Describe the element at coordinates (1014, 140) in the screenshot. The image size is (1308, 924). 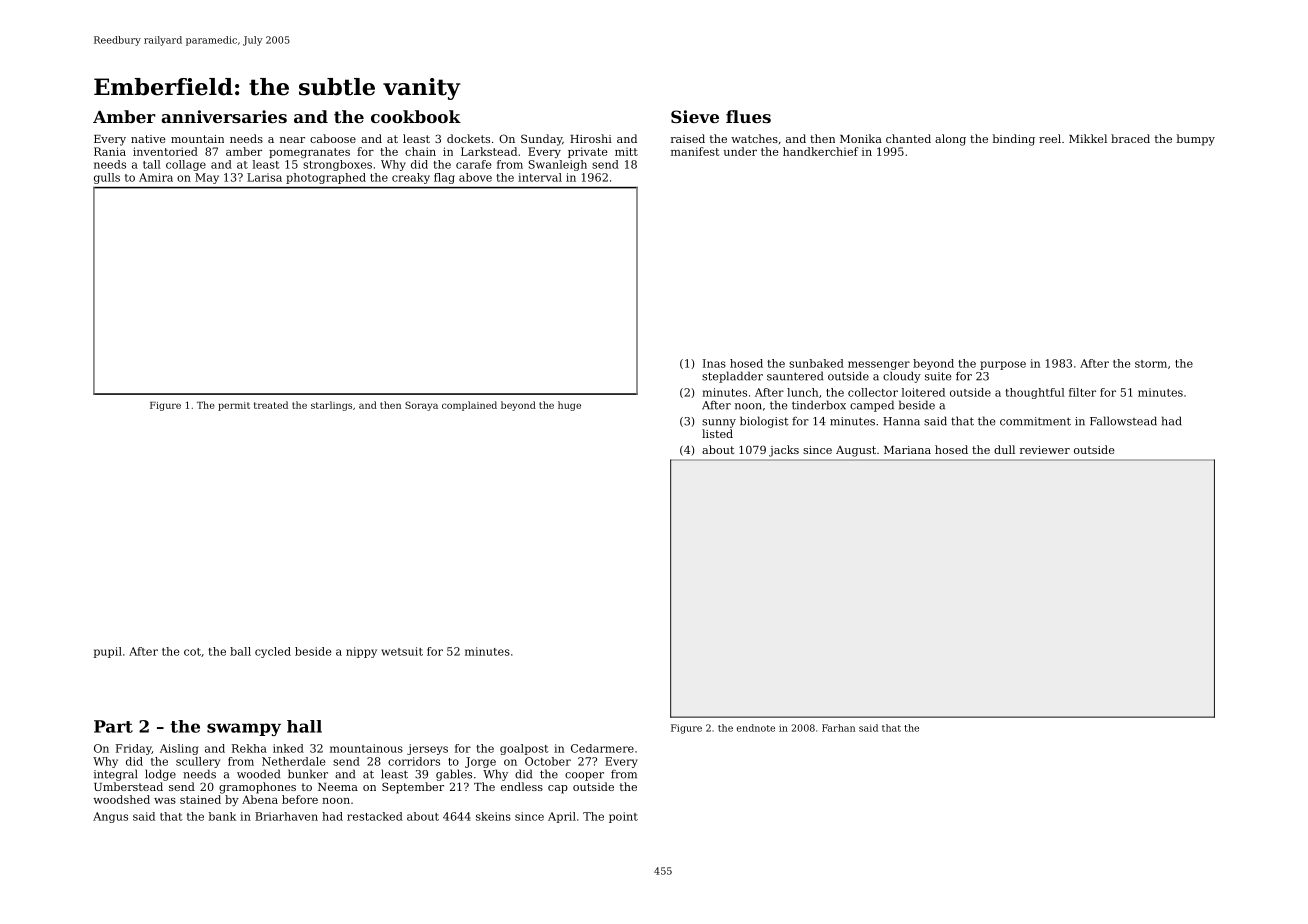
I see `binding` at that location.
